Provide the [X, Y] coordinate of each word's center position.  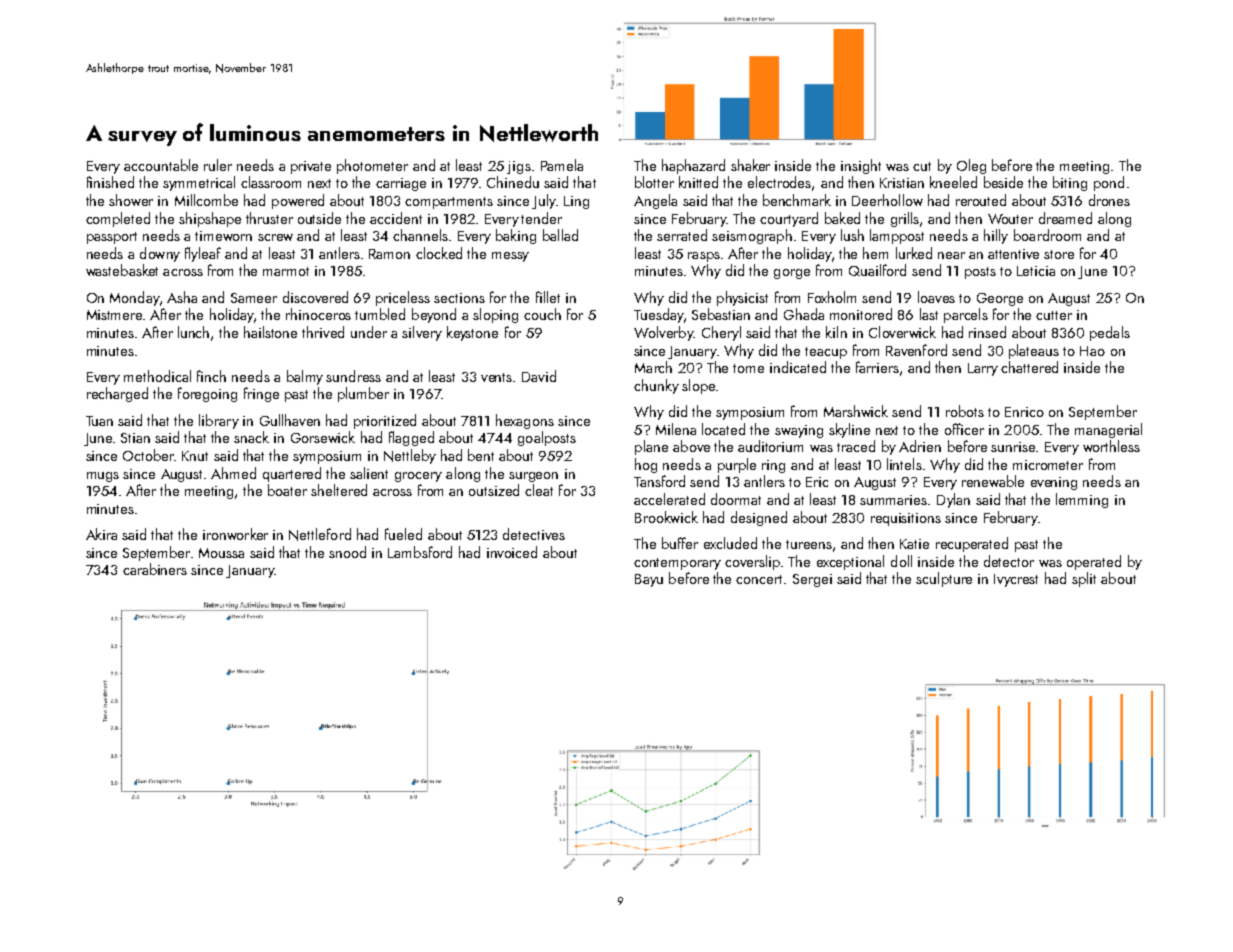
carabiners [155, 569]
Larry [983, 369]
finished [110, 182]
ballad [560, 235]
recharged [117, 394]
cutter [1054, 315]
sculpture [944, 579]
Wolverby [663, 333]
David [539, 376]
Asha [182, 297]
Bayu [649, 580]
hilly [996, 236]
